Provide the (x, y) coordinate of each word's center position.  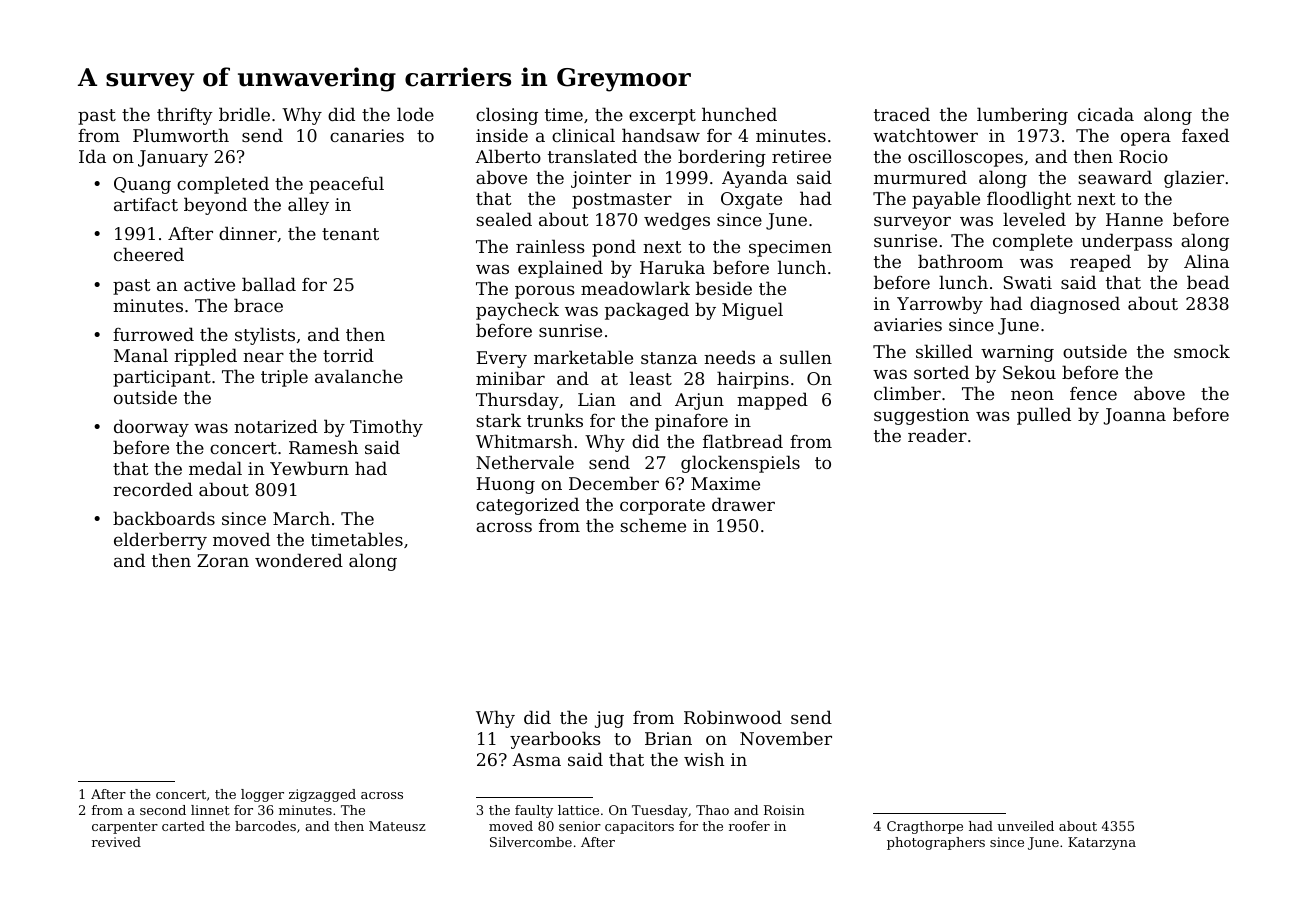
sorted (941, 372)
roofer (749, 826)
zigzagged (322, 795)
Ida (92, 156)
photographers (936, 843)
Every (501, 359)
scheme (653, 525)
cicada (1106, 114)
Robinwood (733, 717)
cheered (149, 254)
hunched (739, 114)
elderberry (160, 541)
